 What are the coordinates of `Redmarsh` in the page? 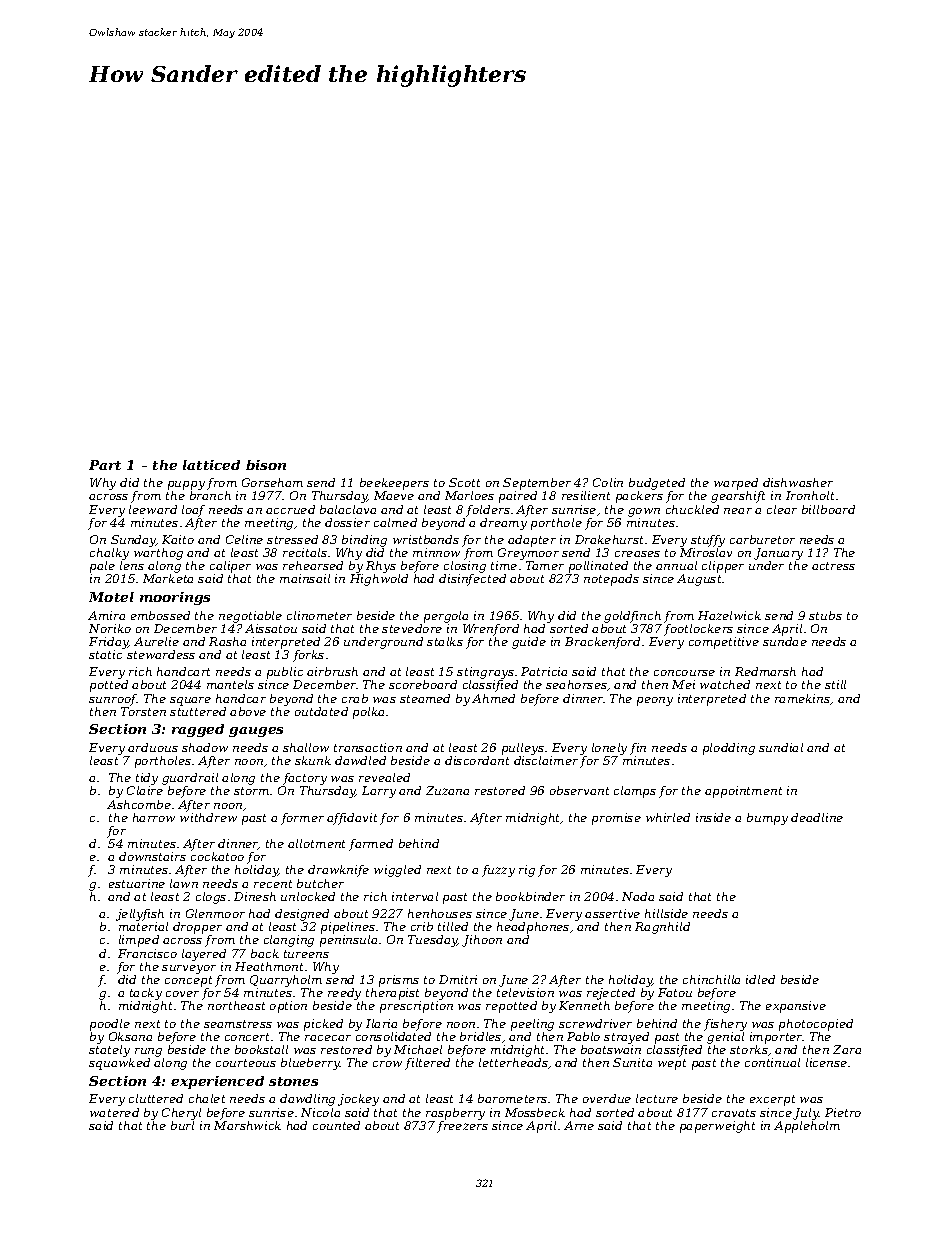 It's located at (765, 671).
